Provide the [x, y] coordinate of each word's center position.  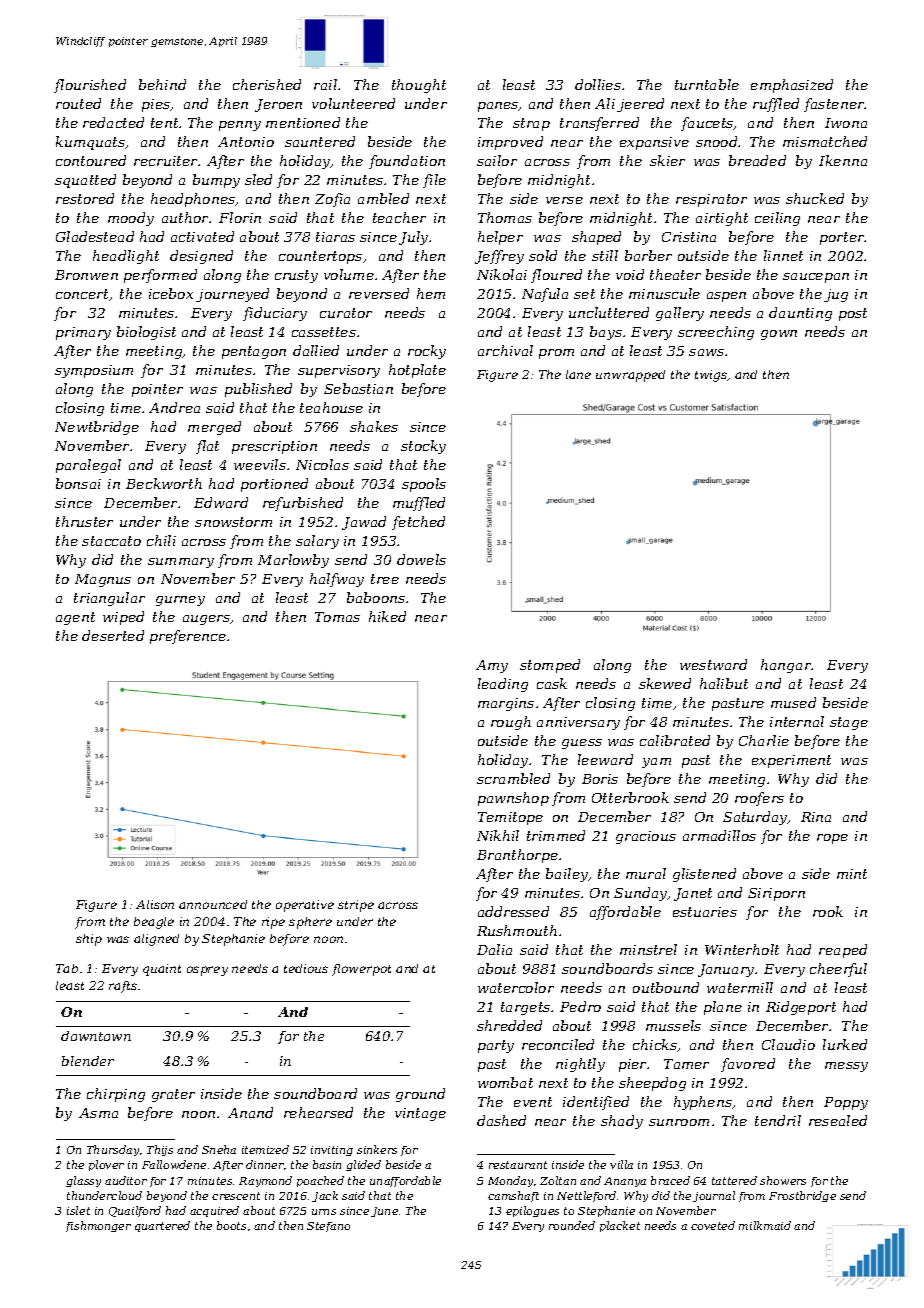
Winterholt [742, 949]
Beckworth [164, 483]
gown [779, 335]
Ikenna [843, 160]
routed [78, 103]
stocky [423, 447]
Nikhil [498, 835]
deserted [113, 635]
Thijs [160, 1150]
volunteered [353, 103]
